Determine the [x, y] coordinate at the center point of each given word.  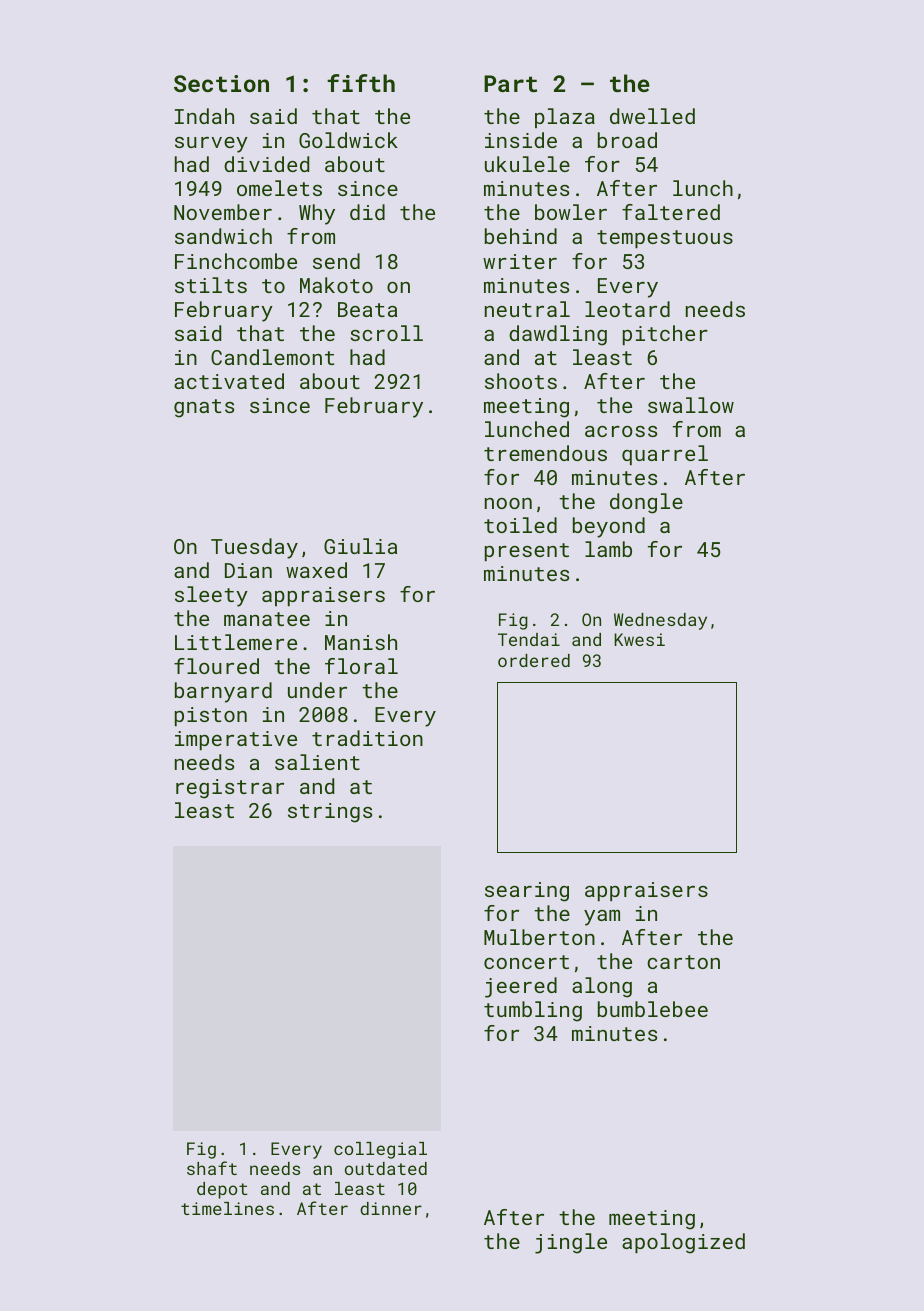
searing [527, 892]
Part [510, 83]
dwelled [652, 116]
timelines [227, 1208]
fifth [361, 83]
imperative [236, 741]
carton [683, 962]
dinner [391, 1208]
